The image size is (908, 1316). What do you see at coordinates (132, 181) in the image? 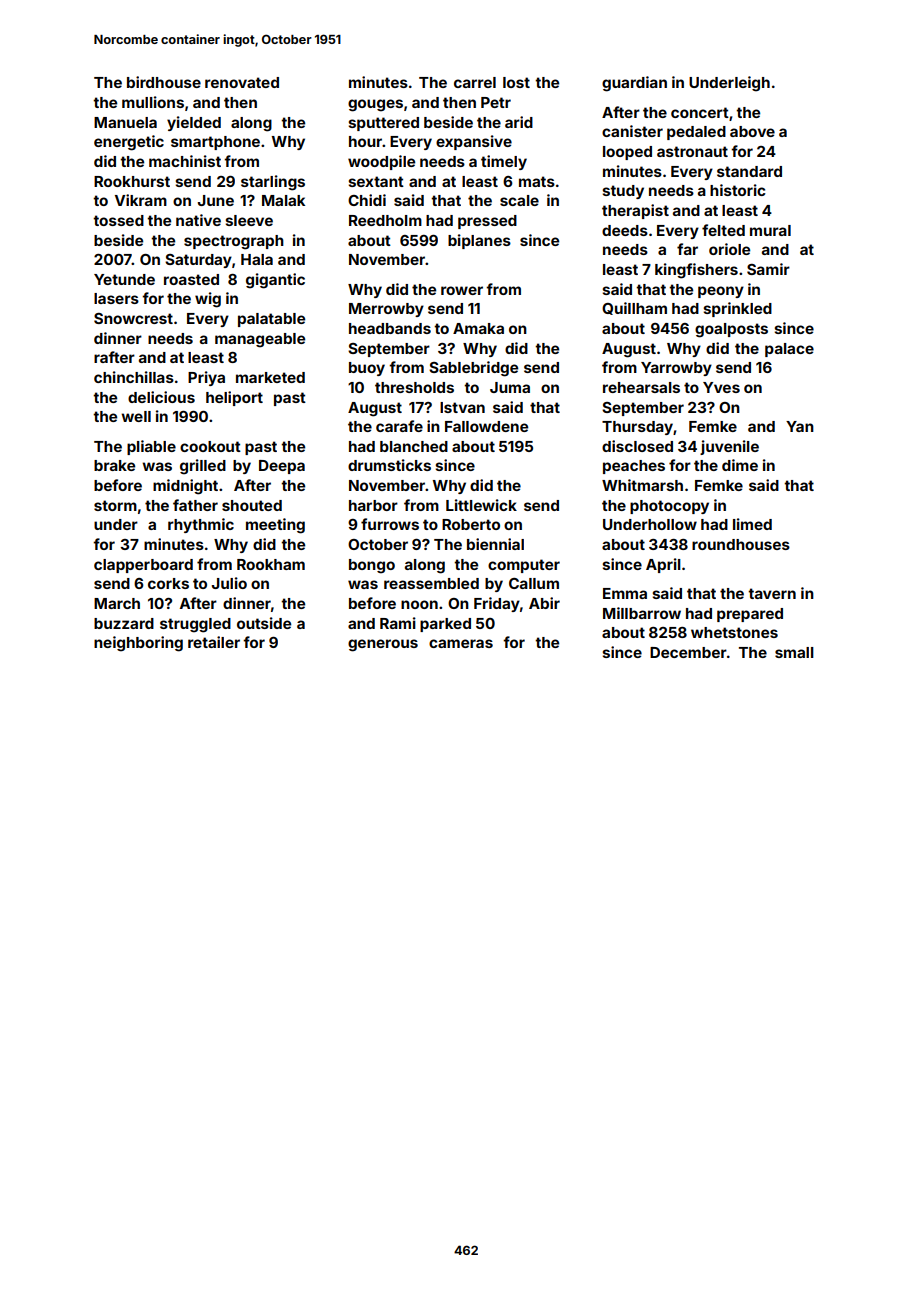
I see `Rookhurst` at bounding box center [132, 181].
